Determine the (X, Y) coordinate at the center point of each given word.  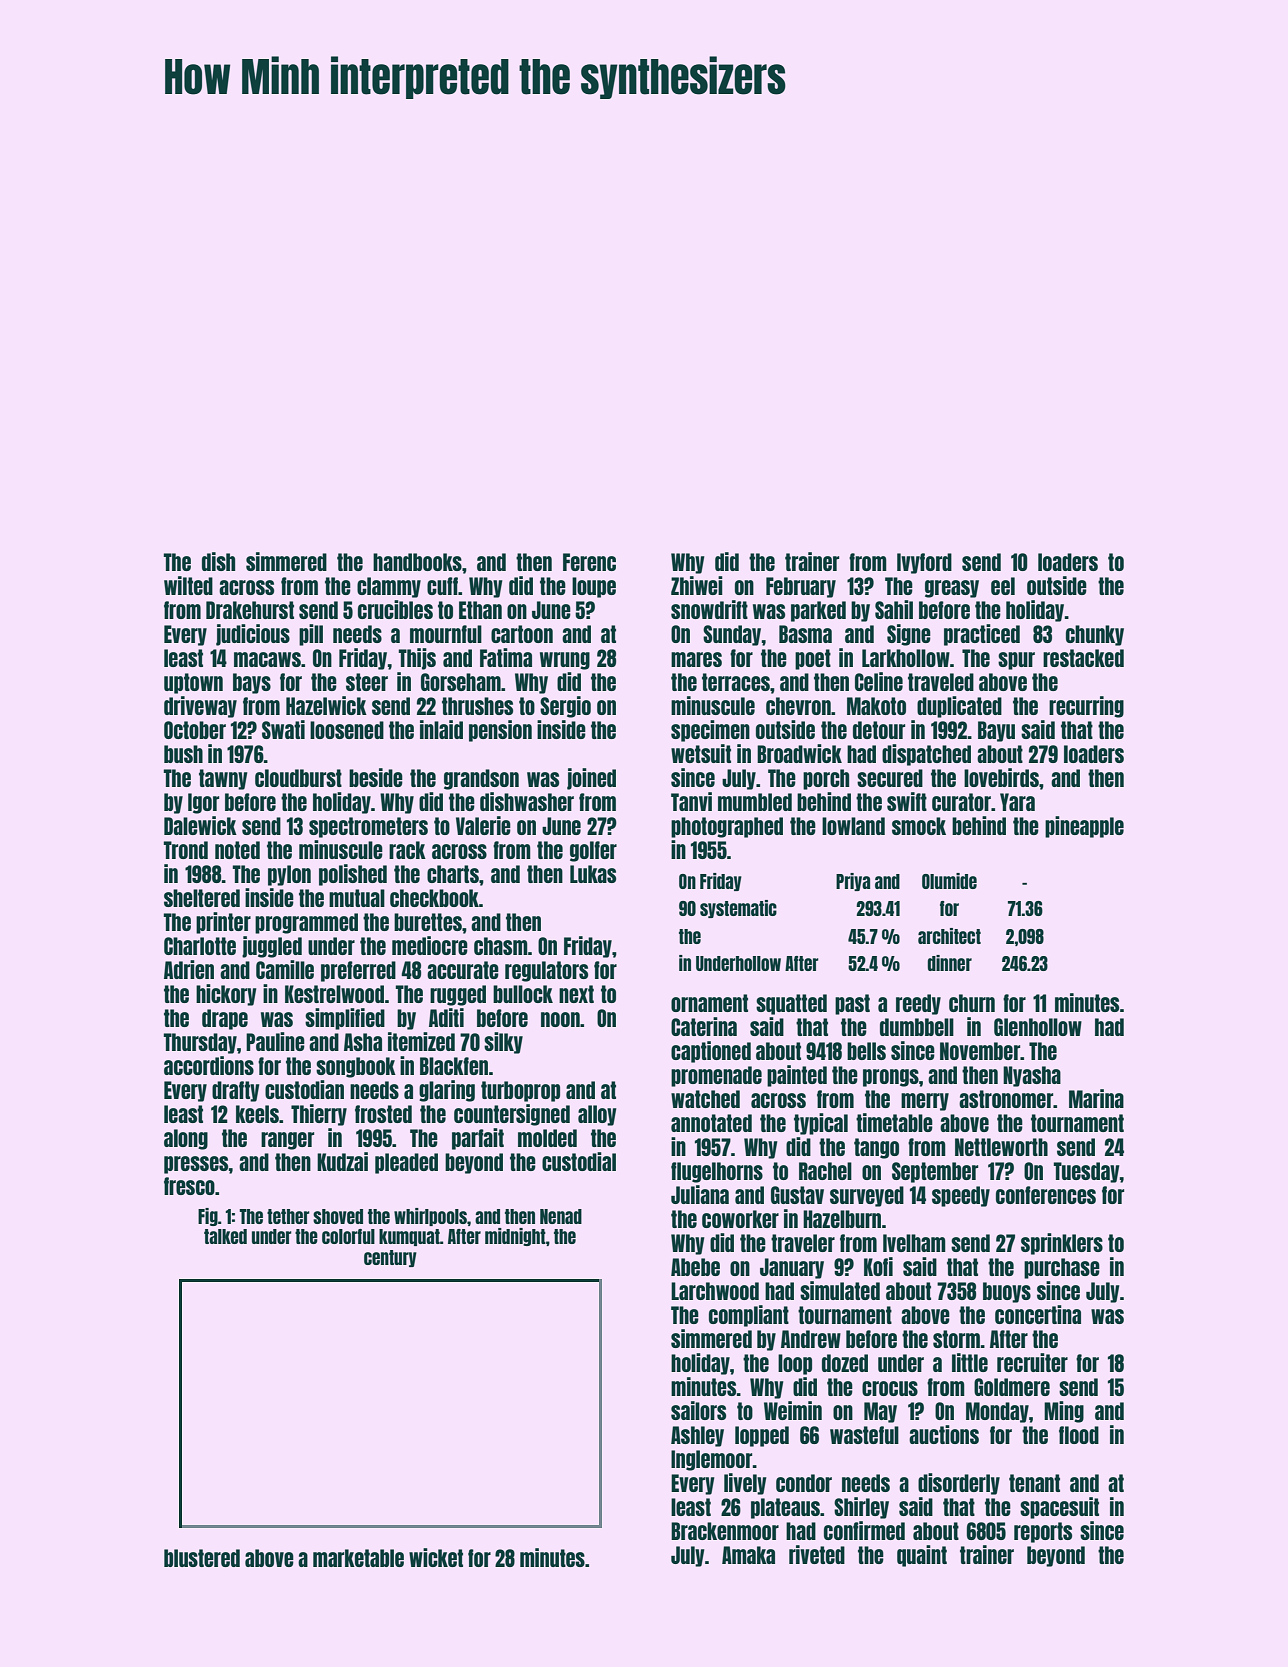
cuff (442, 586)
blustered (202, 1558)
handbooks (417, 562)
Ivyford (924, 563)
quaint (922, 1556)
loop (795, 1364)
